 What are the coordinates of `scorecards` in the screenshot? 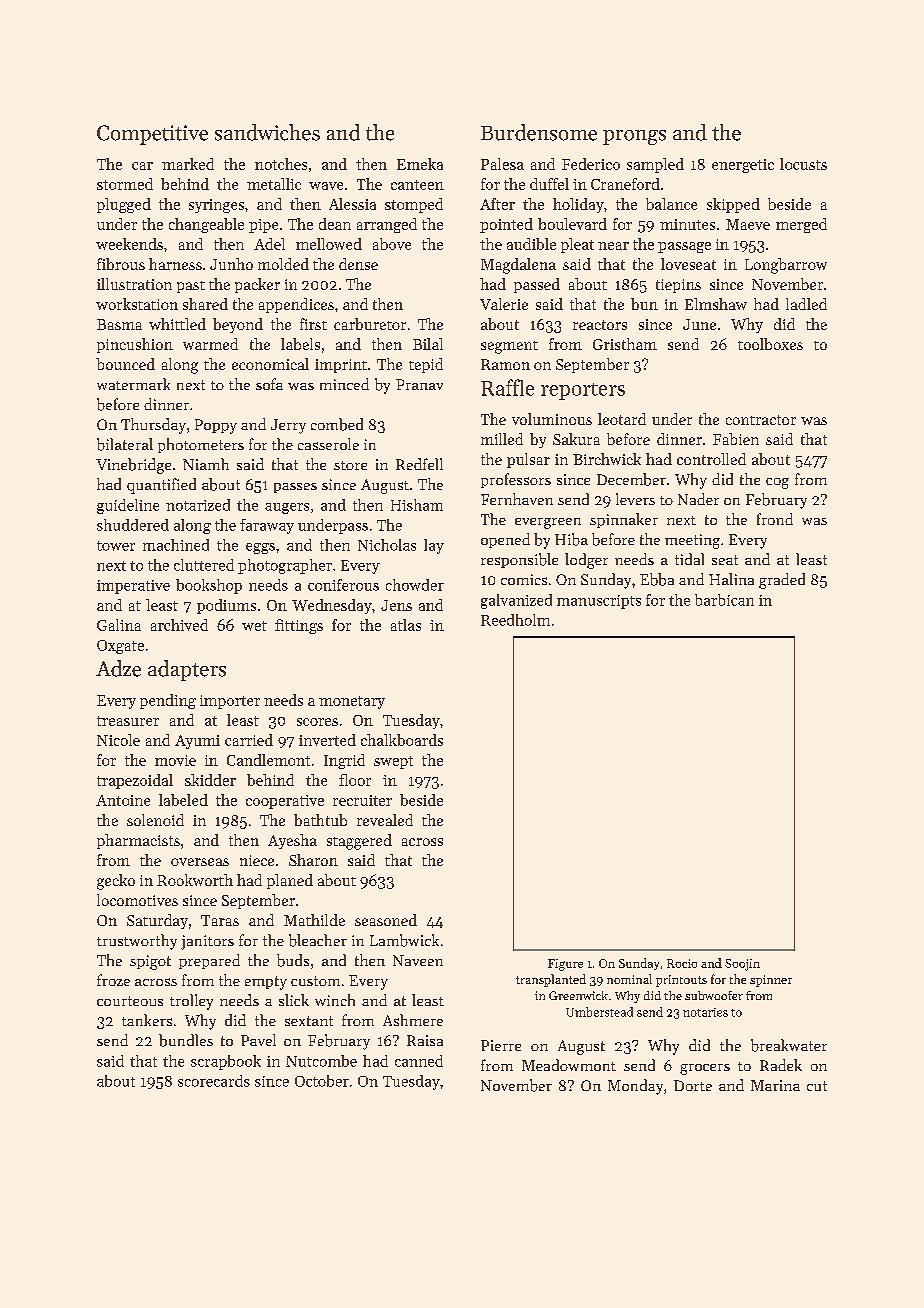 It's located at (214, 1081).
